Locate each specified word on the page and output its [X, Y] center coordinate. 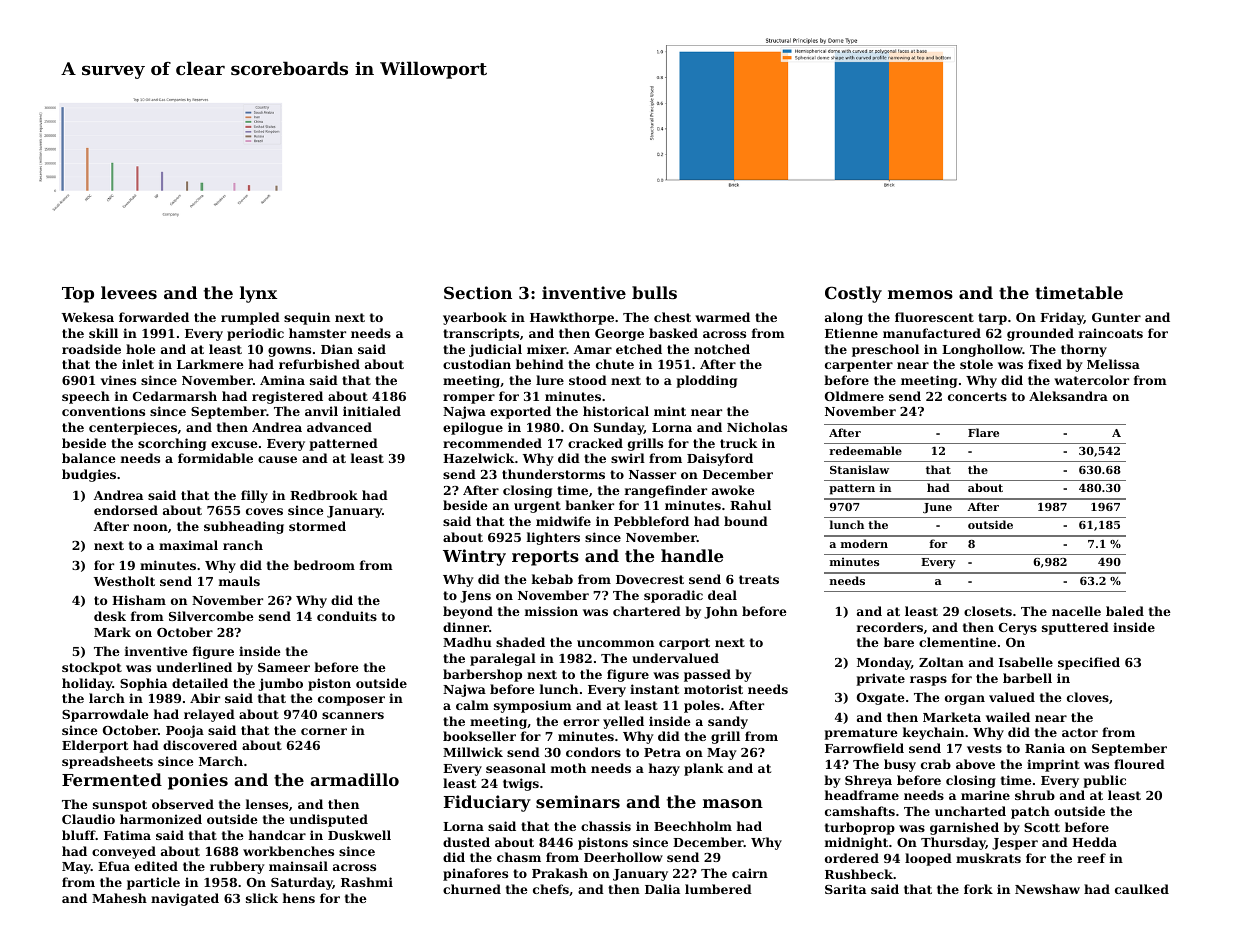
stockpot [92, 668]
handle [692, 555]
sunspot [120, 806]
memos [920, 294]
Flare [983, 432]
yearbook [475, 318]
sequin [307, 318]
